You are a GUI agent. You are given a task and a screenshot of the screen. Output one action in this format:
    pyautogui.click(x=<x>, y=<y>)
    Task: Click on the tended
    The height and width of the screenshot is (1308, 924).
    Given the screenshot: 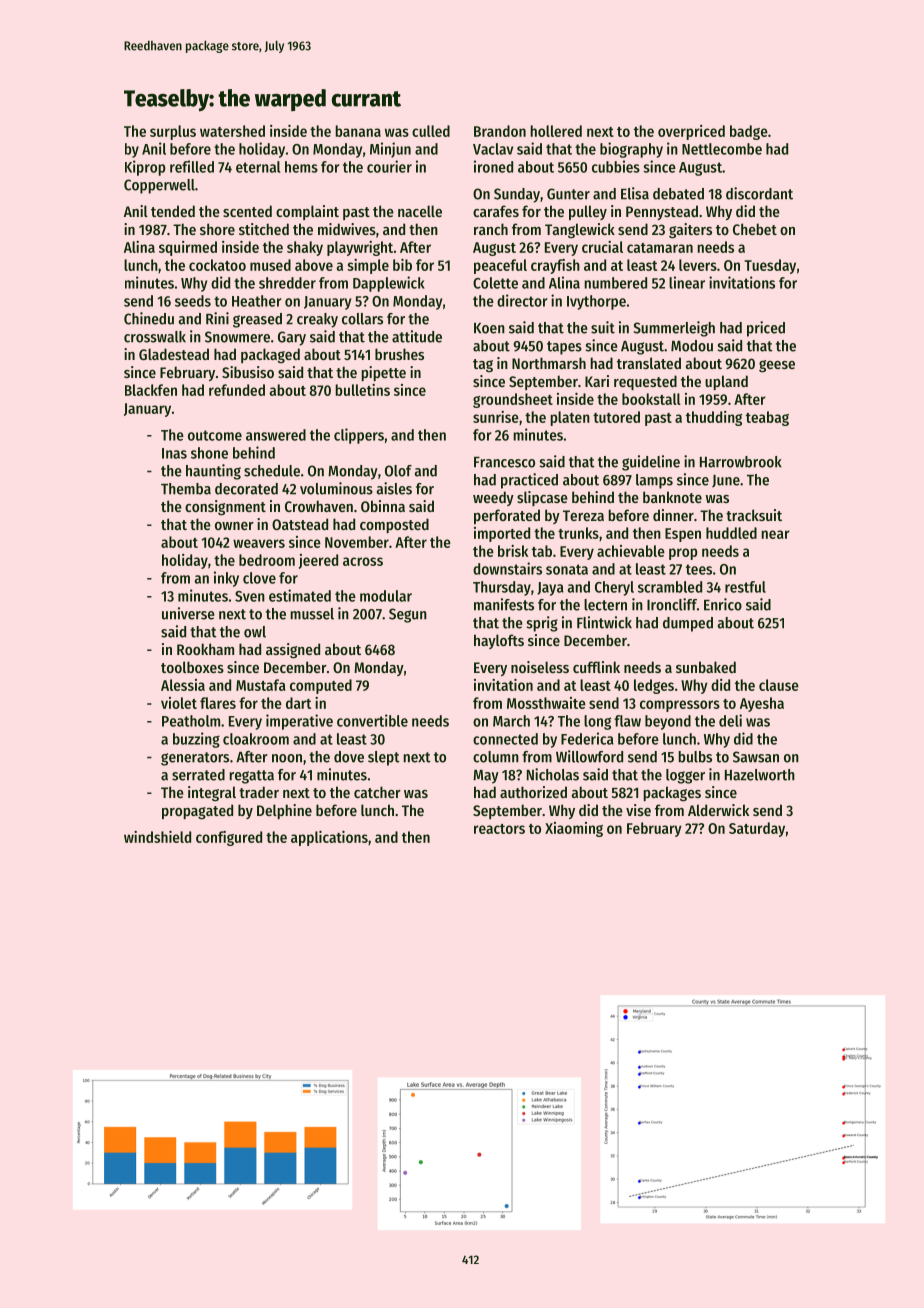 What is the action you would take?
    pyautogui.click(x=173, y=211)
